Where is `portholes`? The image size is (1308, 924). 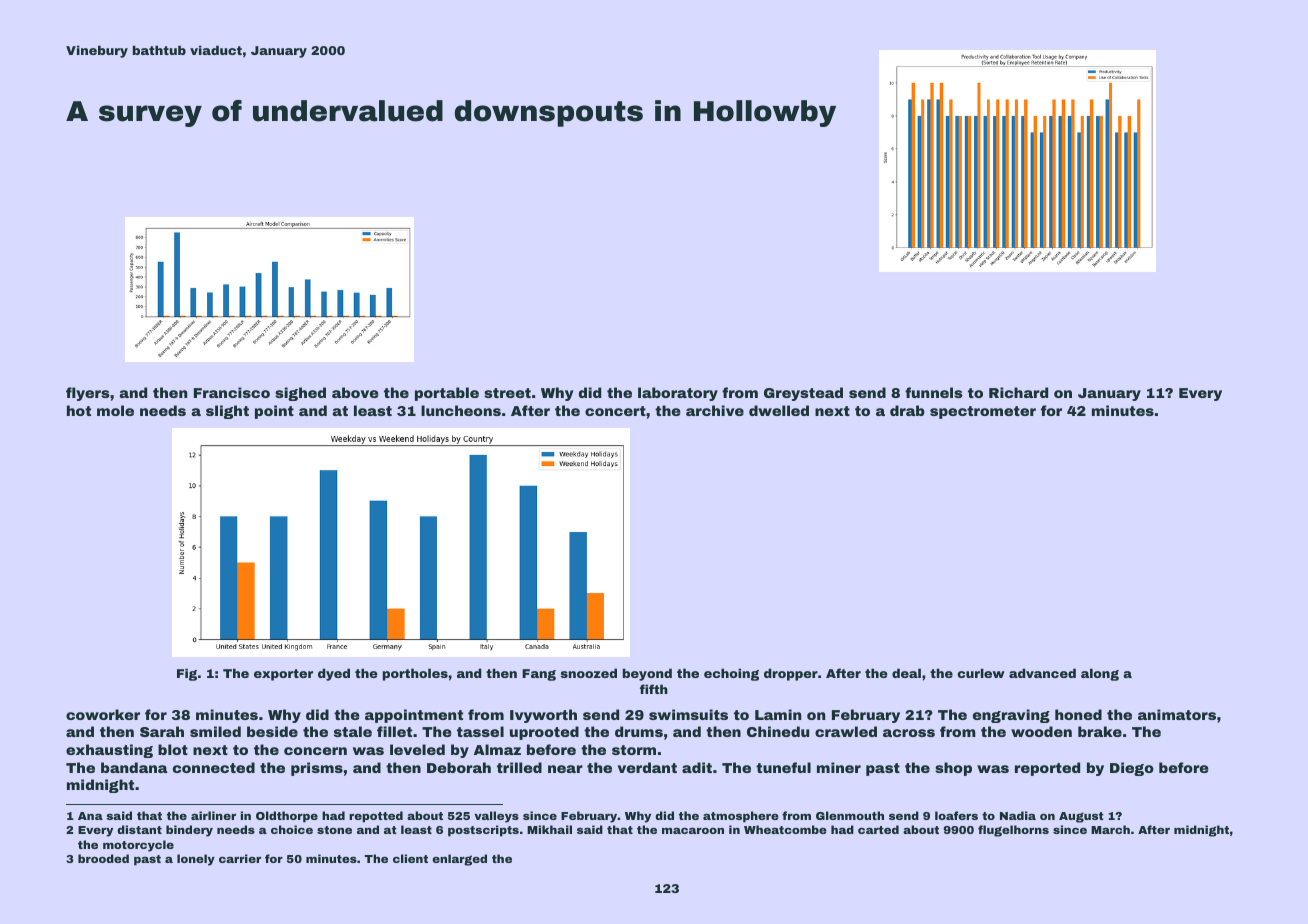 portholes is located at coordinates (415, 674).
